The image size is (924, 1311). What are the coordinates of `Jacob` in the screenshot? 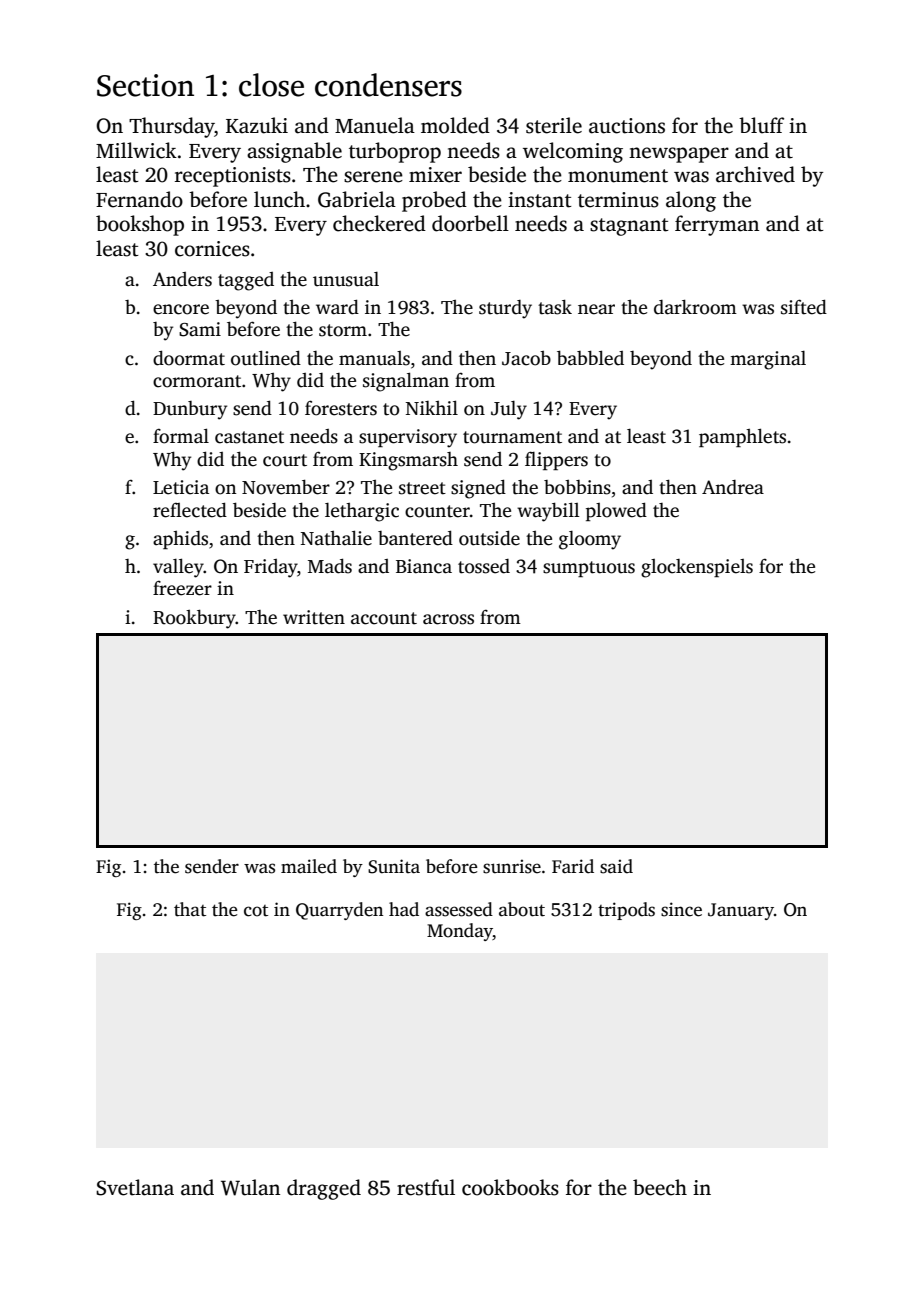 It's located at (526, 358).
